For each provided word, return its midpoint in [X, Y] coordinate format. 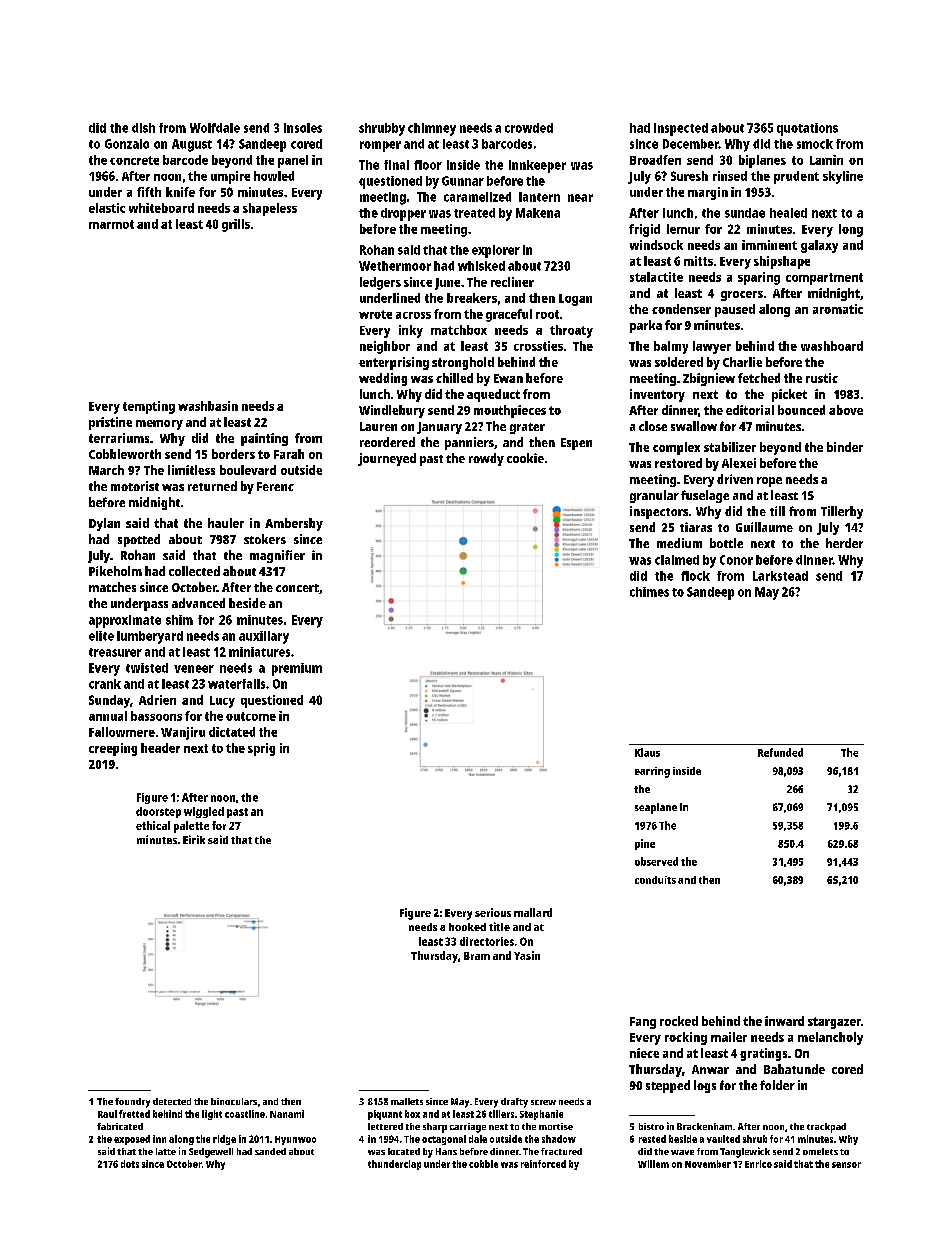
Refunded [780, 752]
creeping [113, 749]
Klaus [647, 752]
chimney [432, 129]
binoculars [234, 1101]
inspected [681, 129]
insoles [303, 128]
